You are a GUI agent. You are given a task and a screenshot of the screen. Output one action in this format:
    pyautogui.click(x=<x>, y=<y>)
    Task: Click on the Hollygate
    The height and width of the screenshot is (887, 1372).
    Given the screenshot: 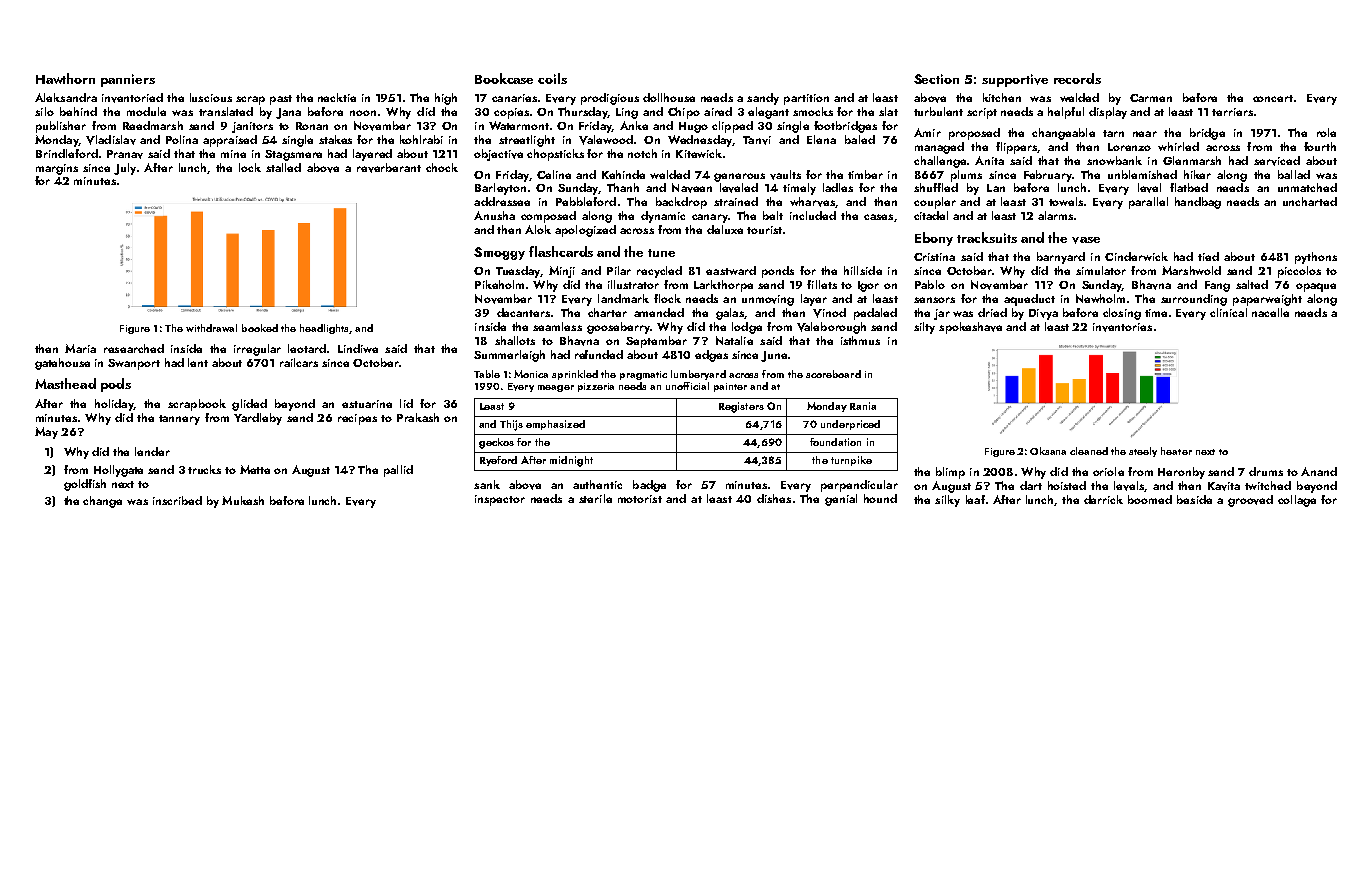 What is the action you would take?
    pyautogui.click(x=118, y=471)
